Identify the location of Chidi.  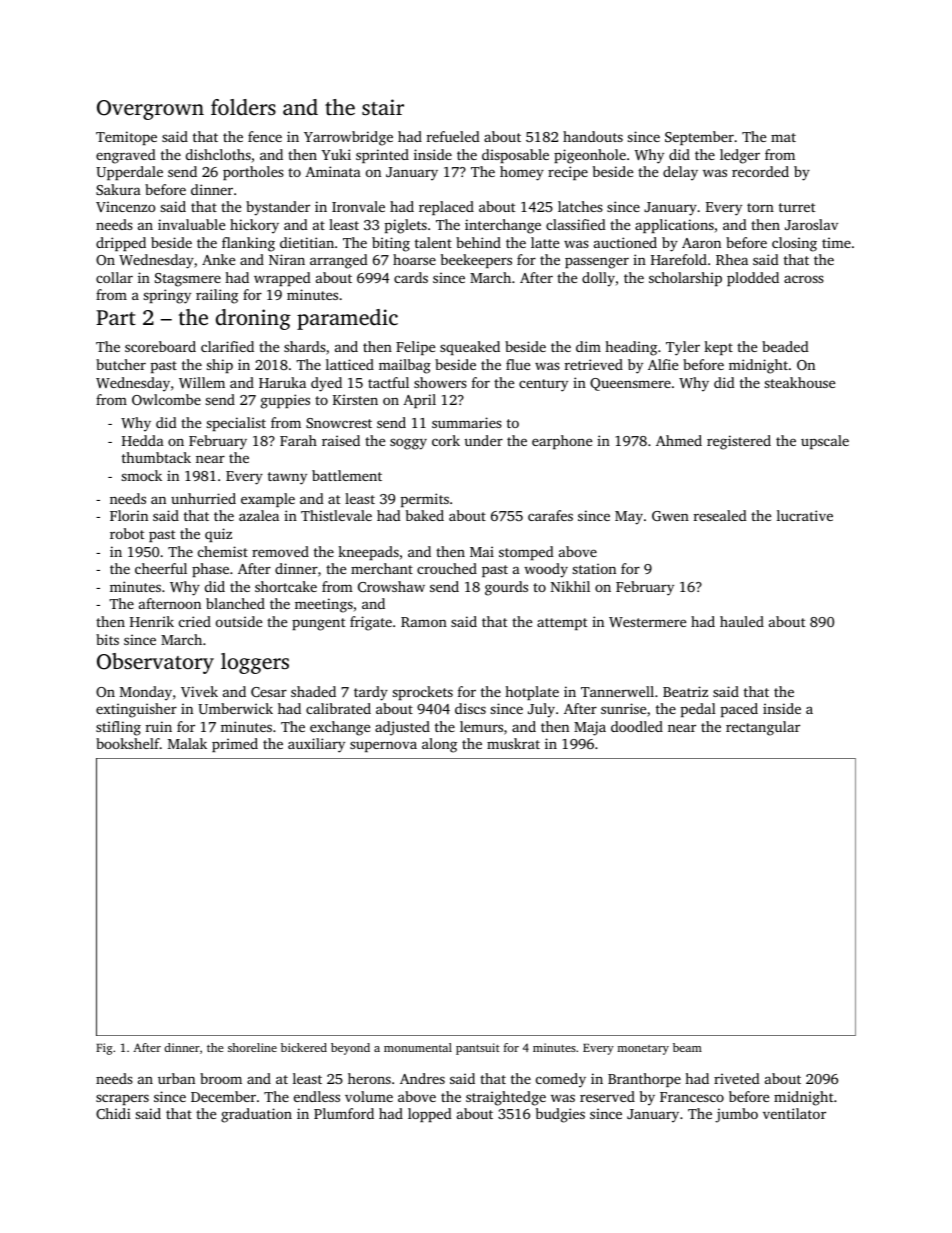
(113, 1113).
